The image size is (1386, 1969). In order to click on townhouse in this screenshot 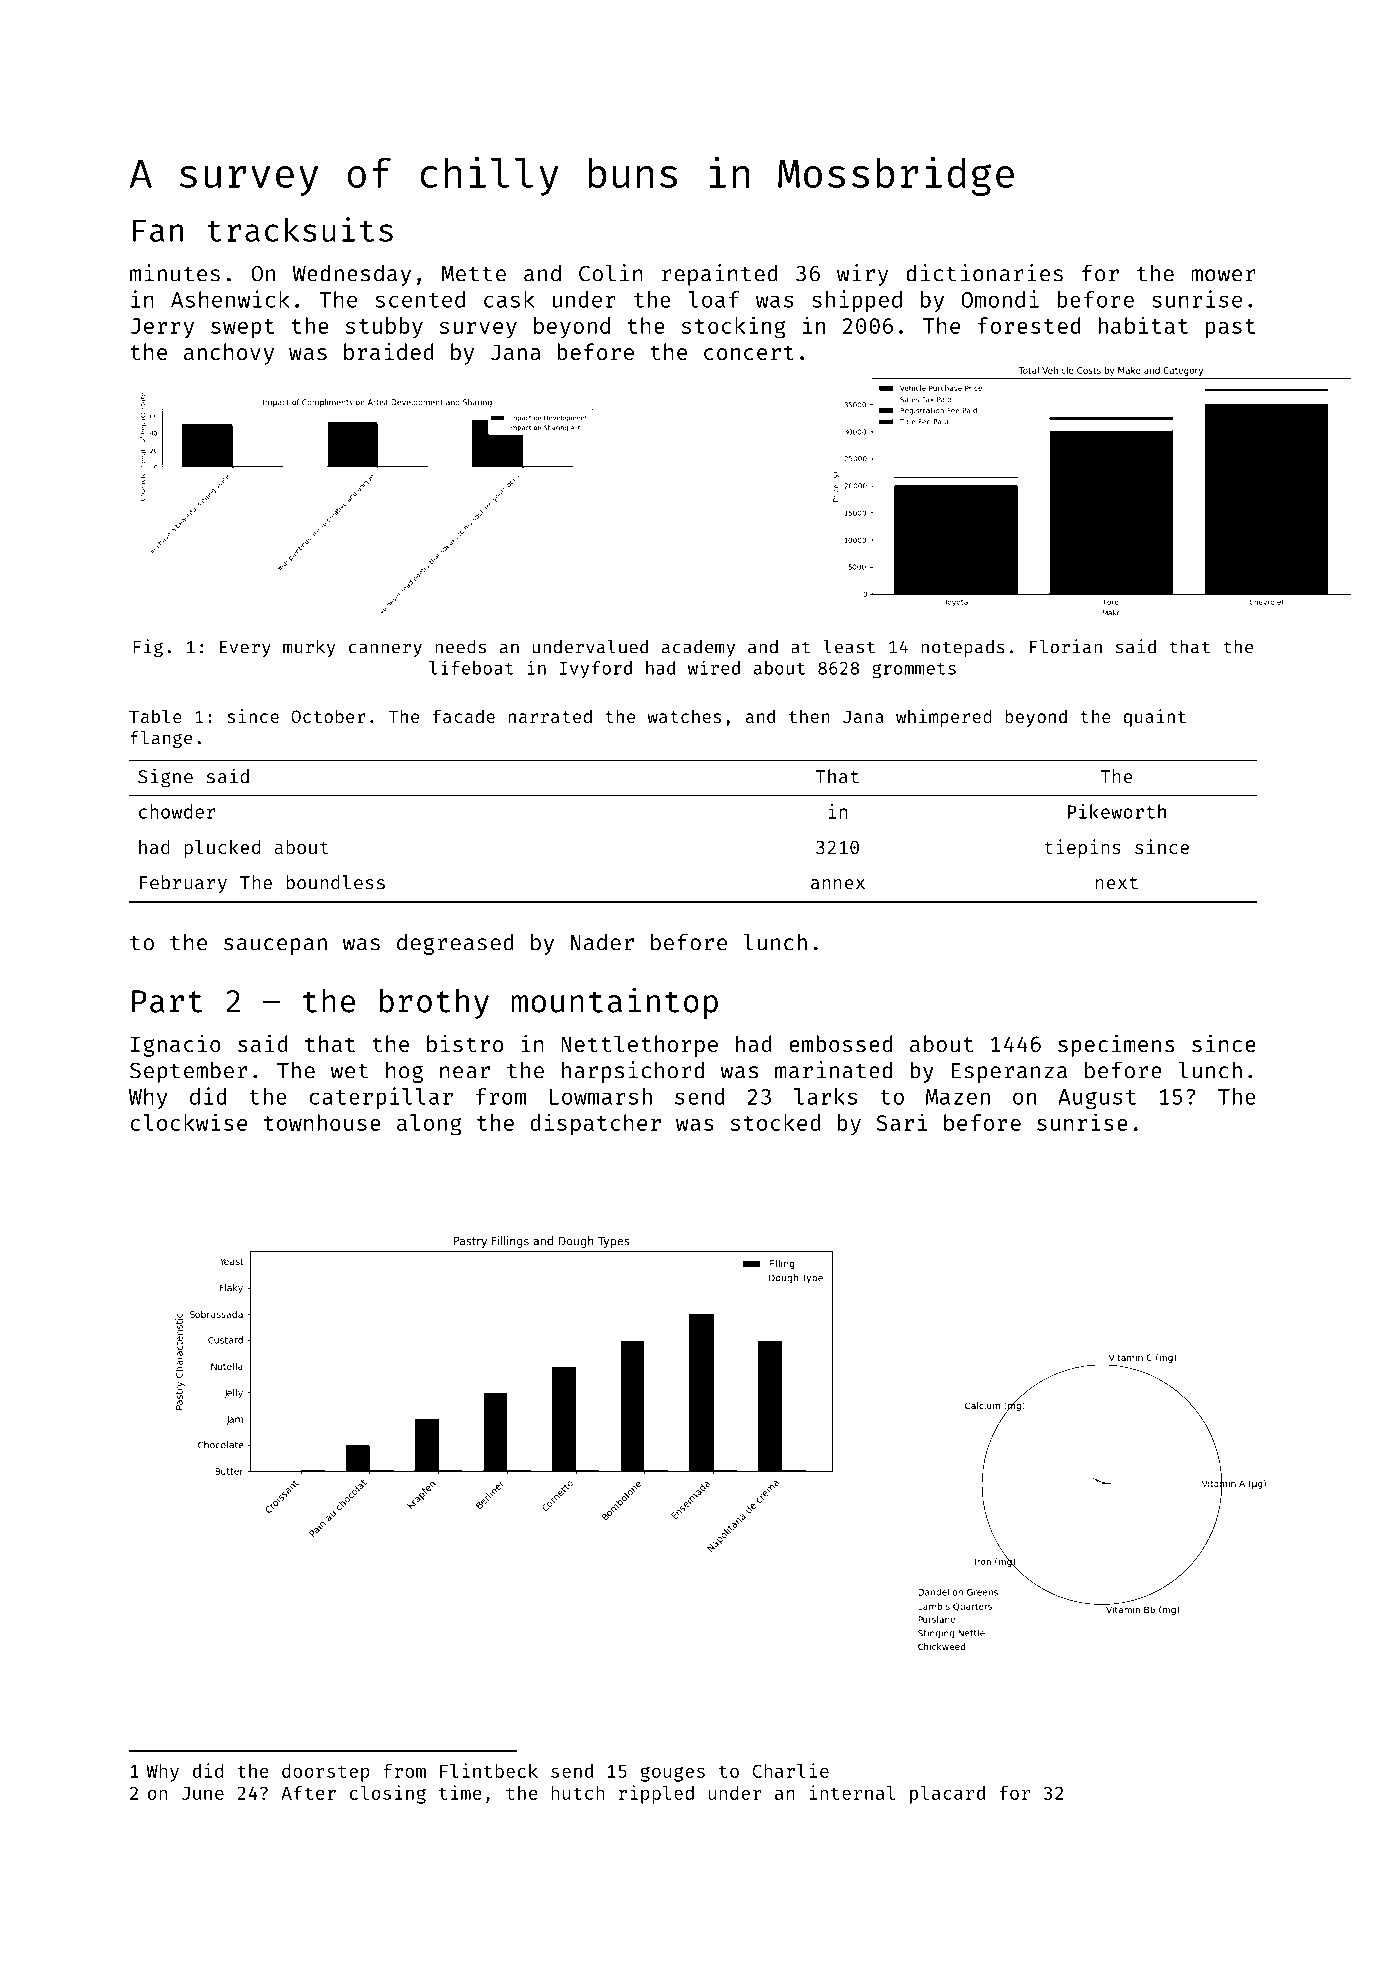, I will do `click(322, 1122)`.
